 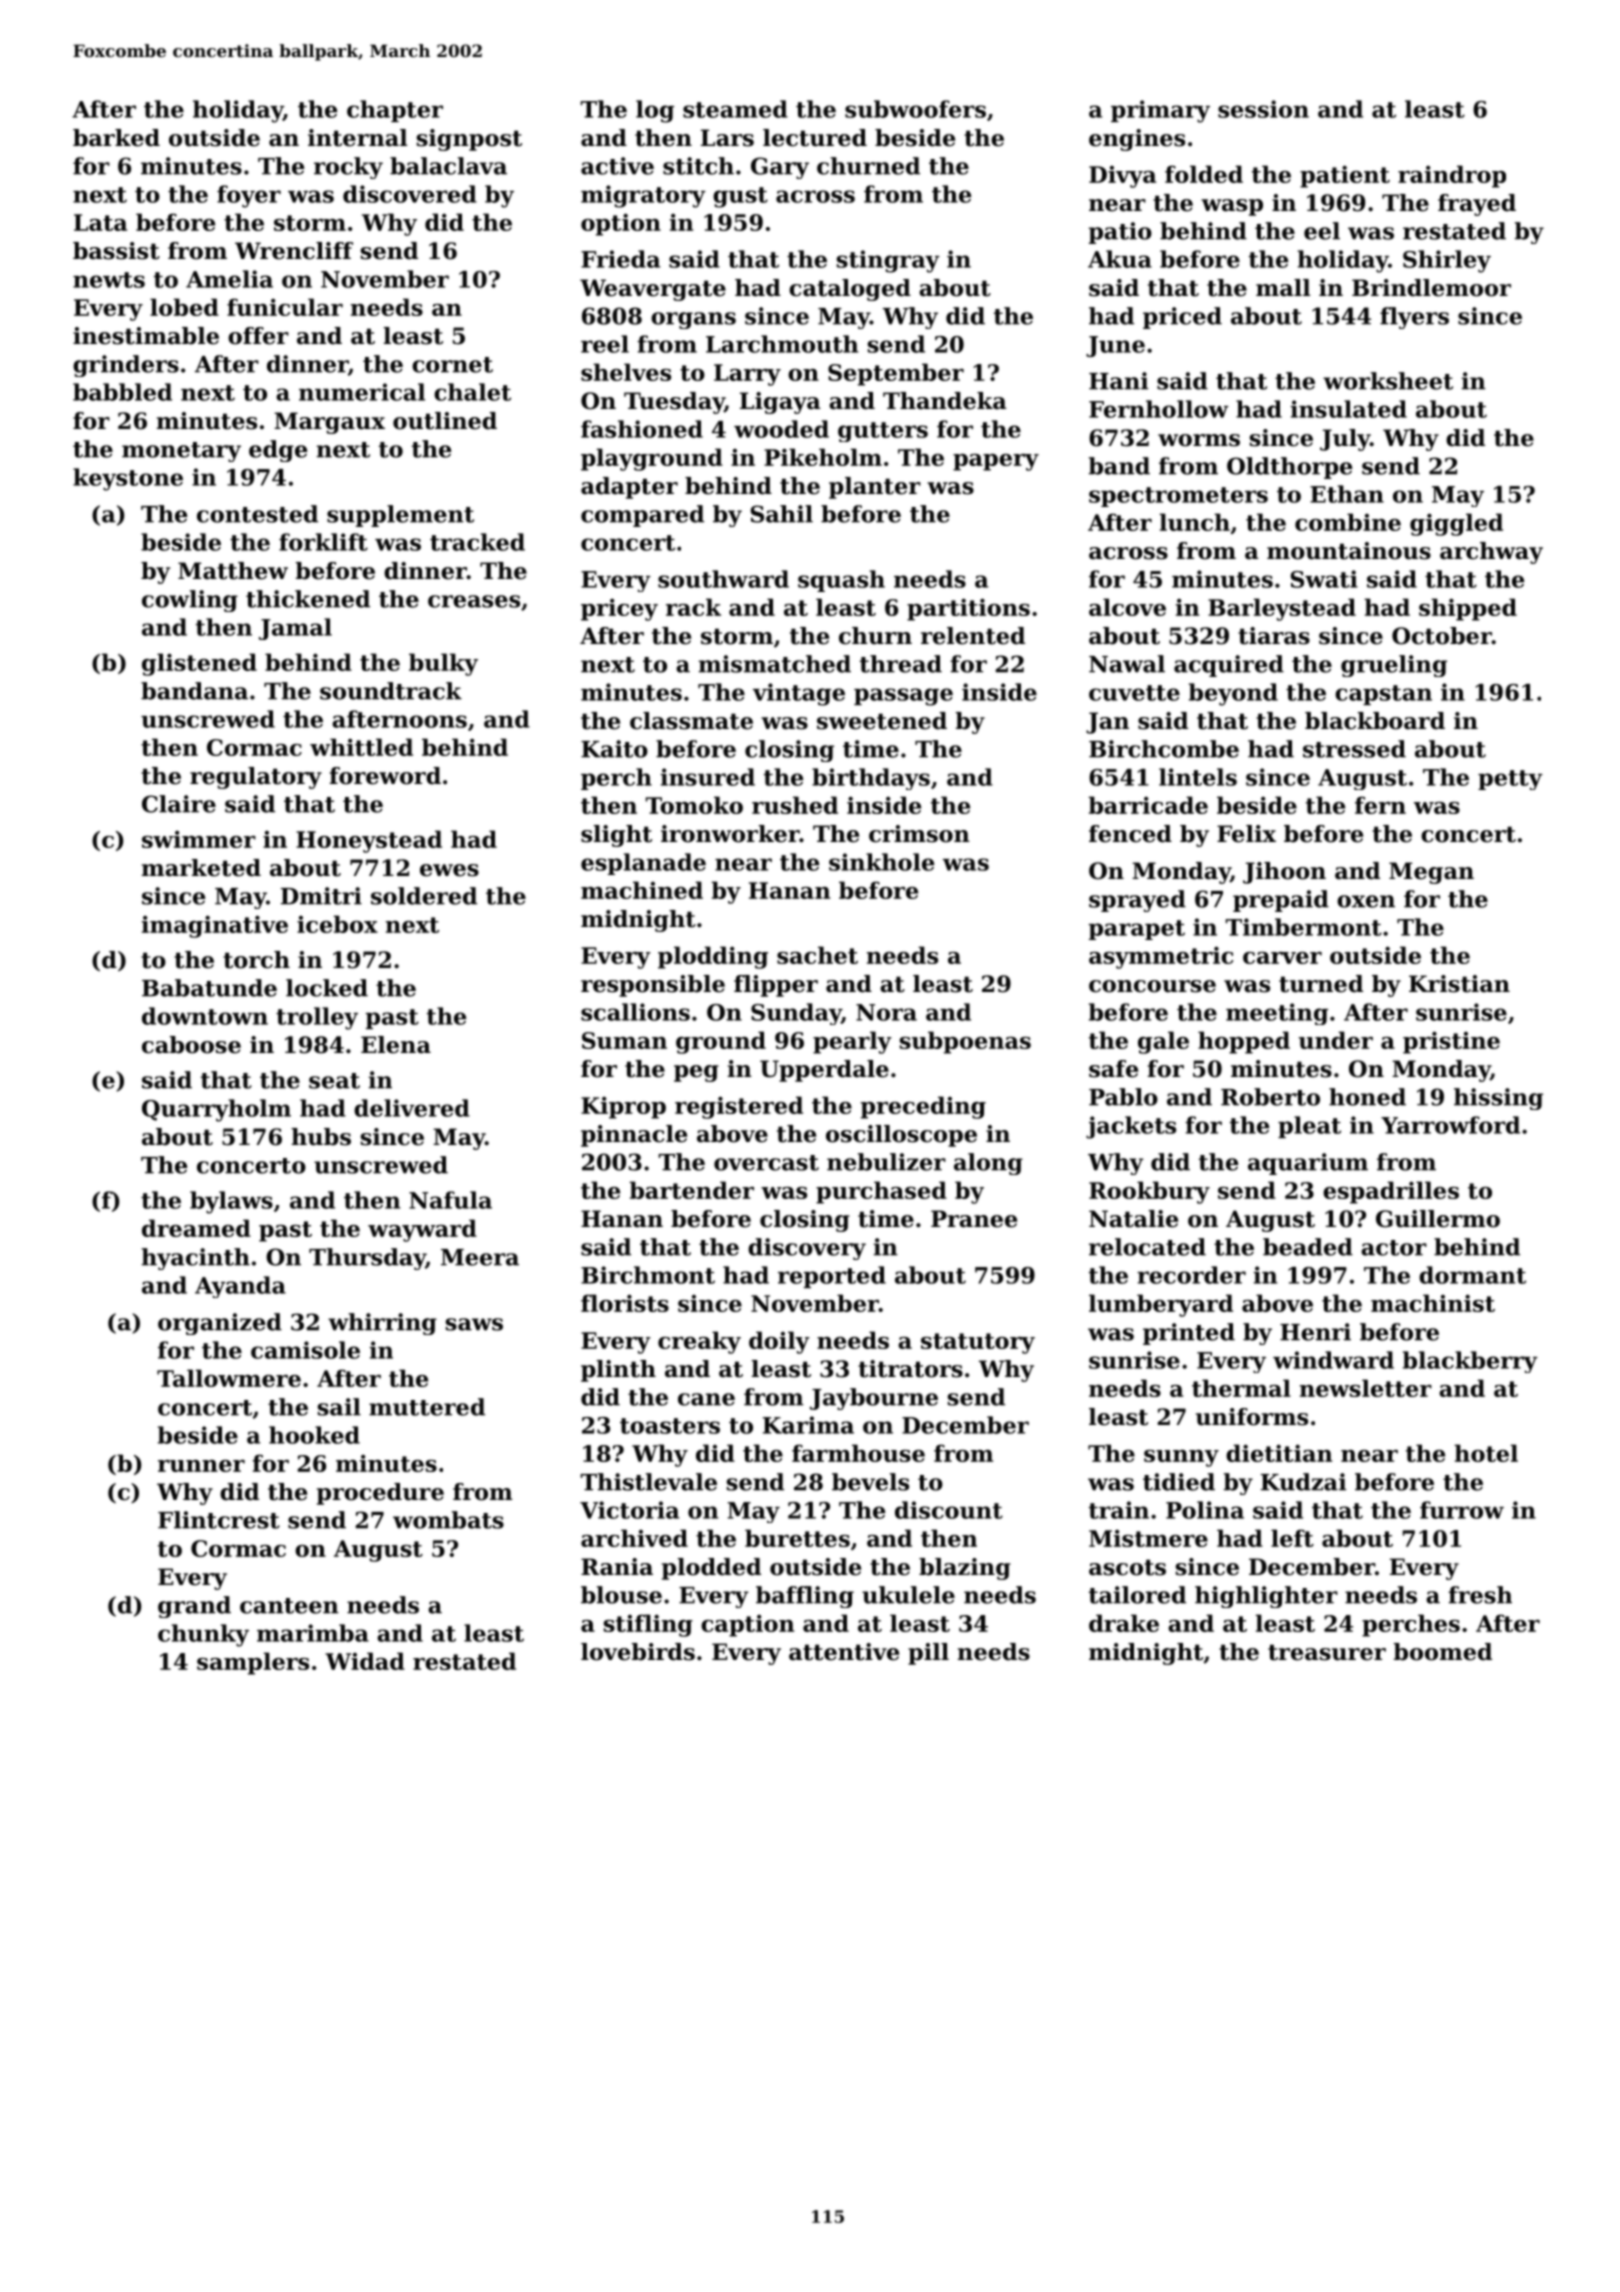 What do you see at coordinates (1510, 780) in the page?
I see `petty` at bounding box center [1510, 780].
